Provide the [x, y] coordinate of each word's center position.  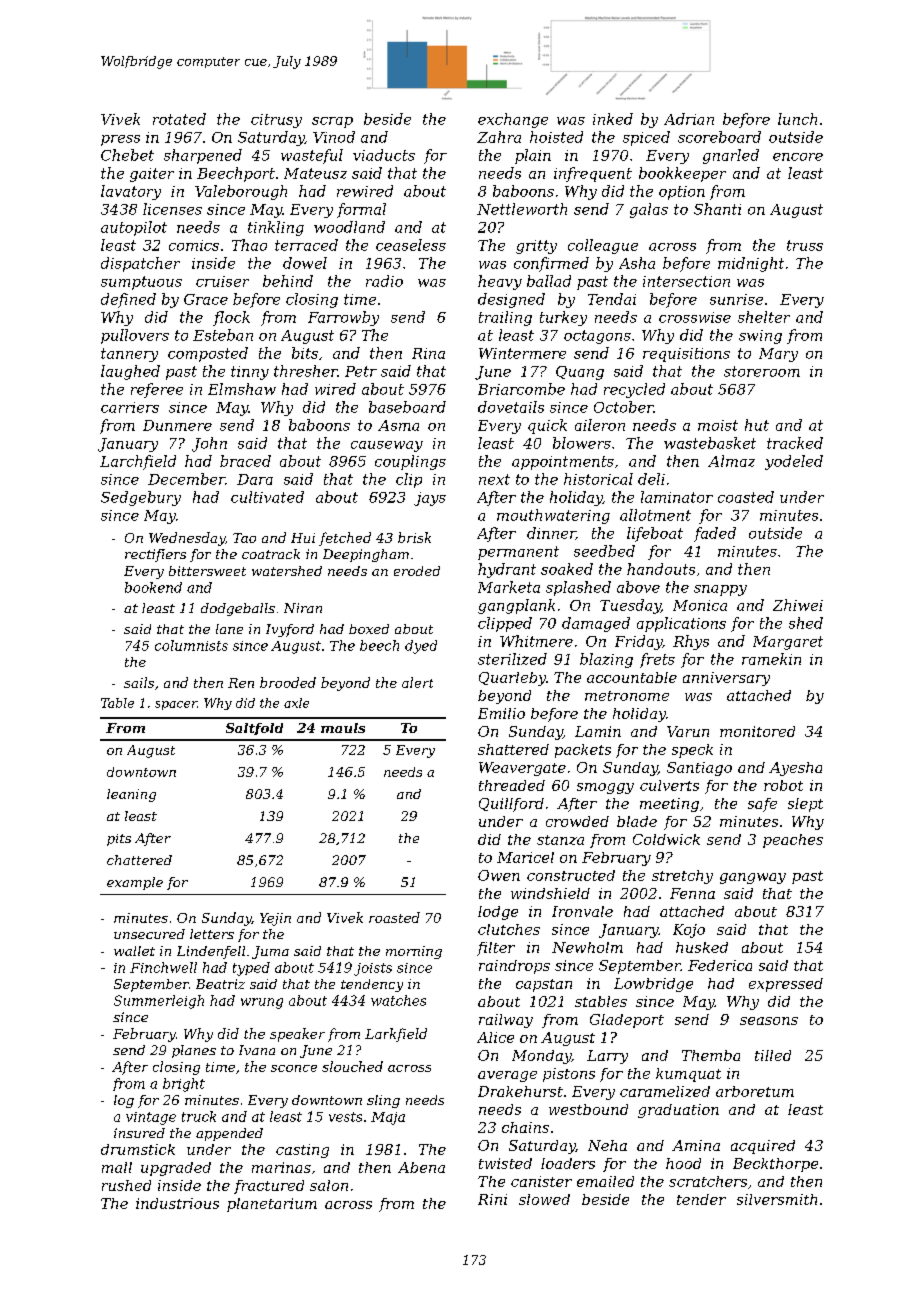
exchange [513, 120]
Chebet [127, 155]
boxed [369, 629]
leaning [131, 795]
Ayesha [795, 769]
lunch [797, 119]
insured [139, 1133]
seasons [769, 1021]
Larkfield [396, 1035]
